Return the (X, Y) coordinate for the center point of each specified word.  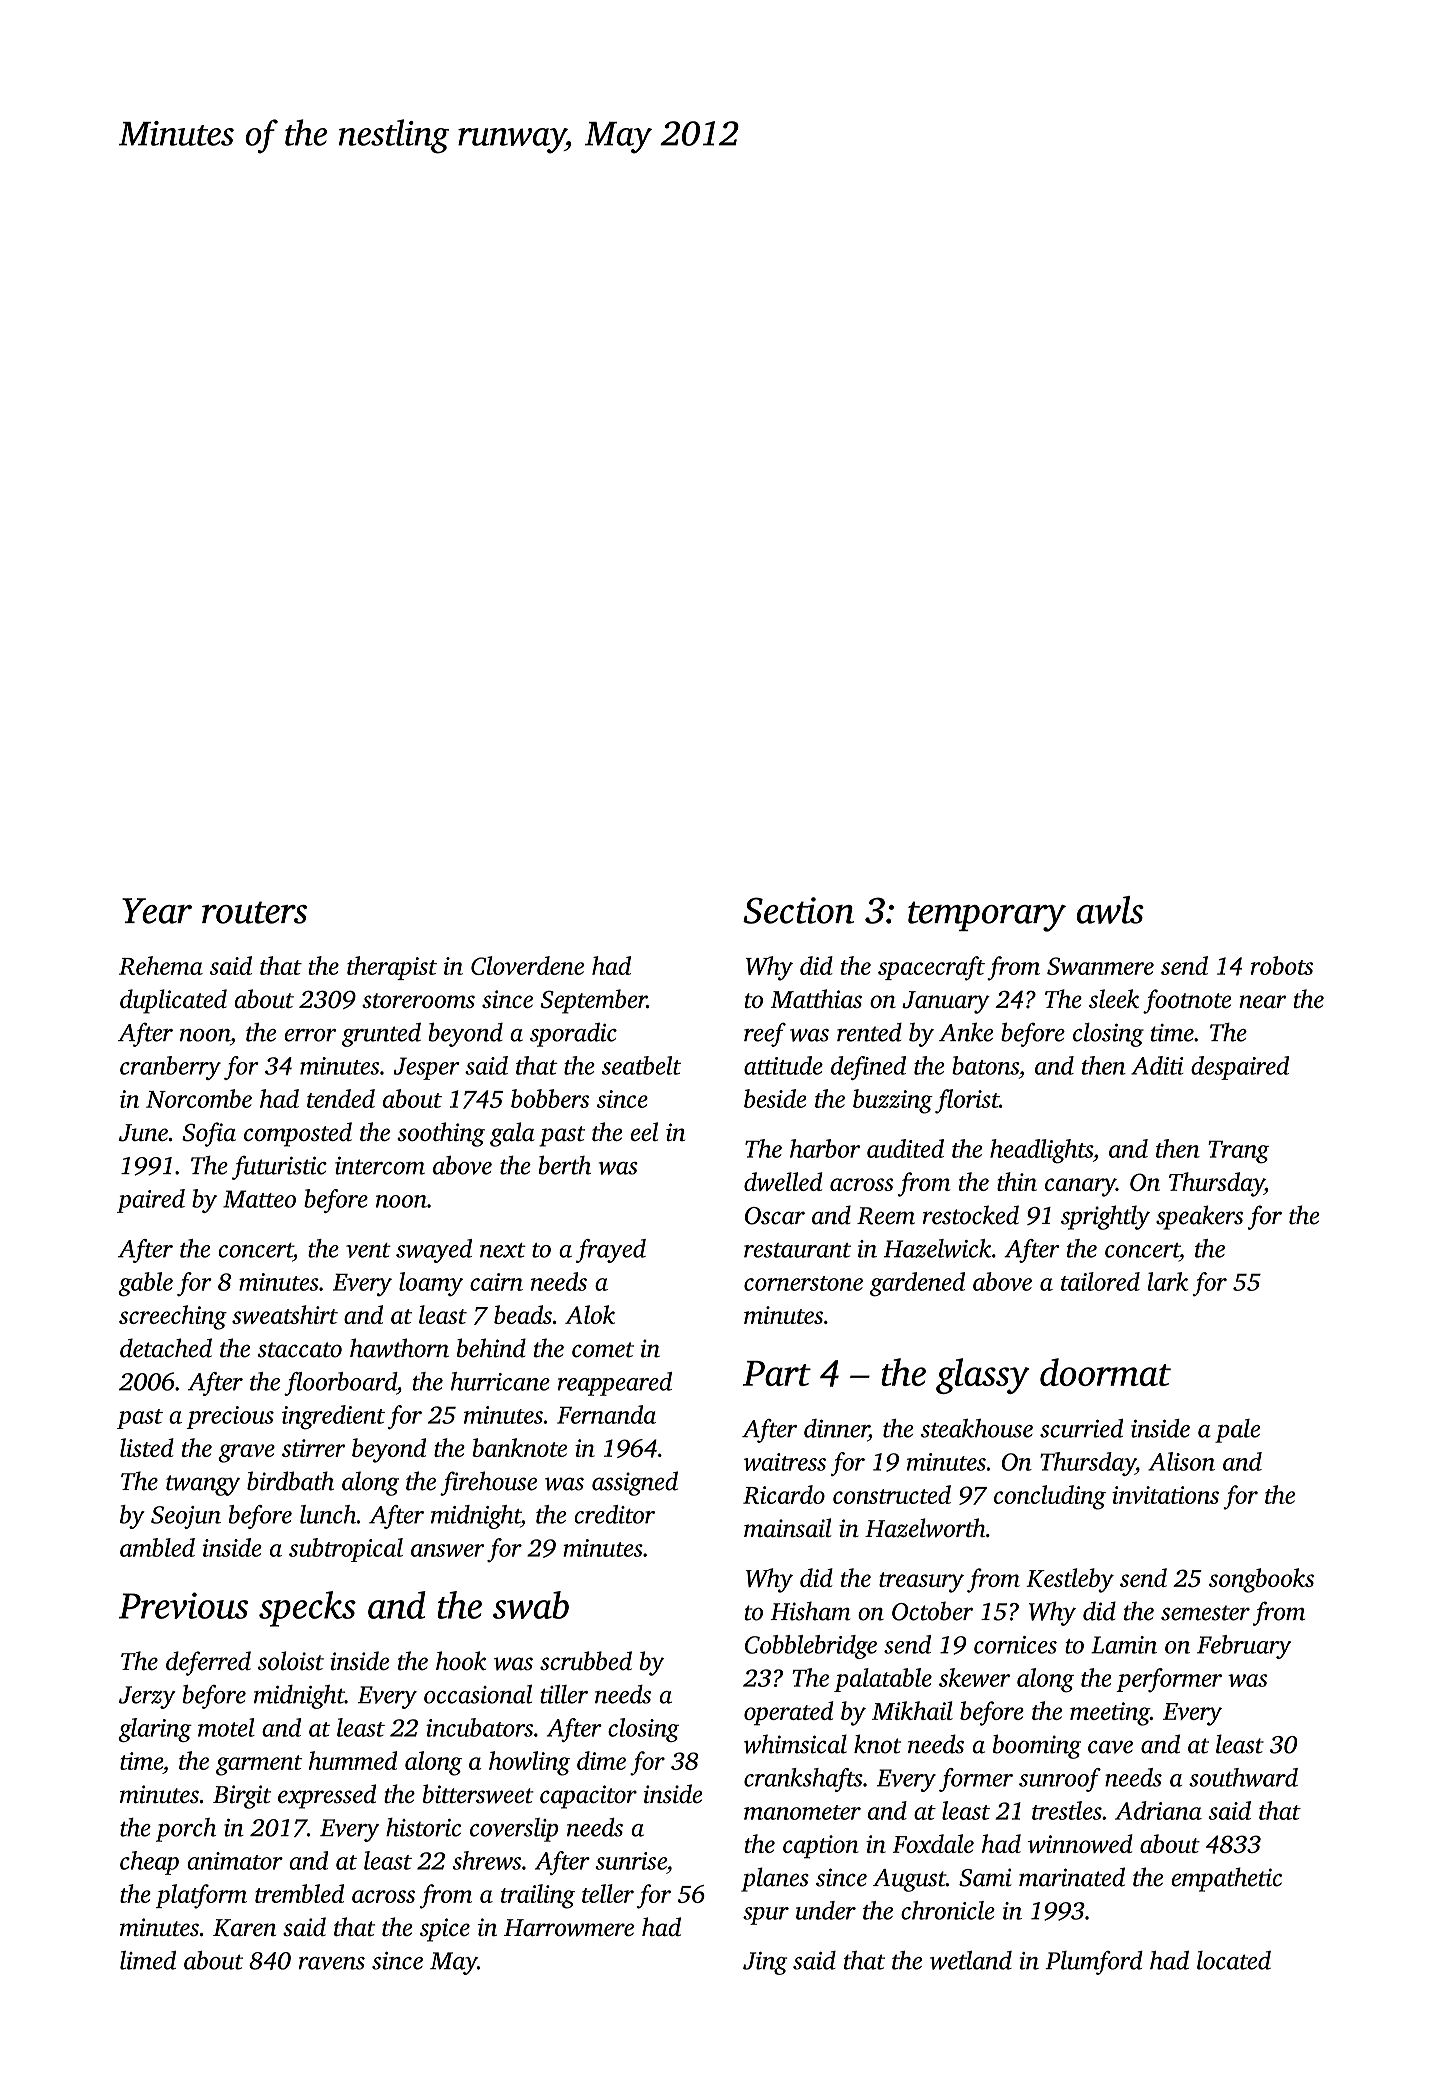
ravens (332, 1963)
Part (777, 1373)
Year (157, 911)
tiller (564, 1694)
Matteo (259, 1199)
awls (1110, 910)
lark (1168, 1281)
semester (1205, 1613)
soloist (291, 1661)
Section (798, 910)
